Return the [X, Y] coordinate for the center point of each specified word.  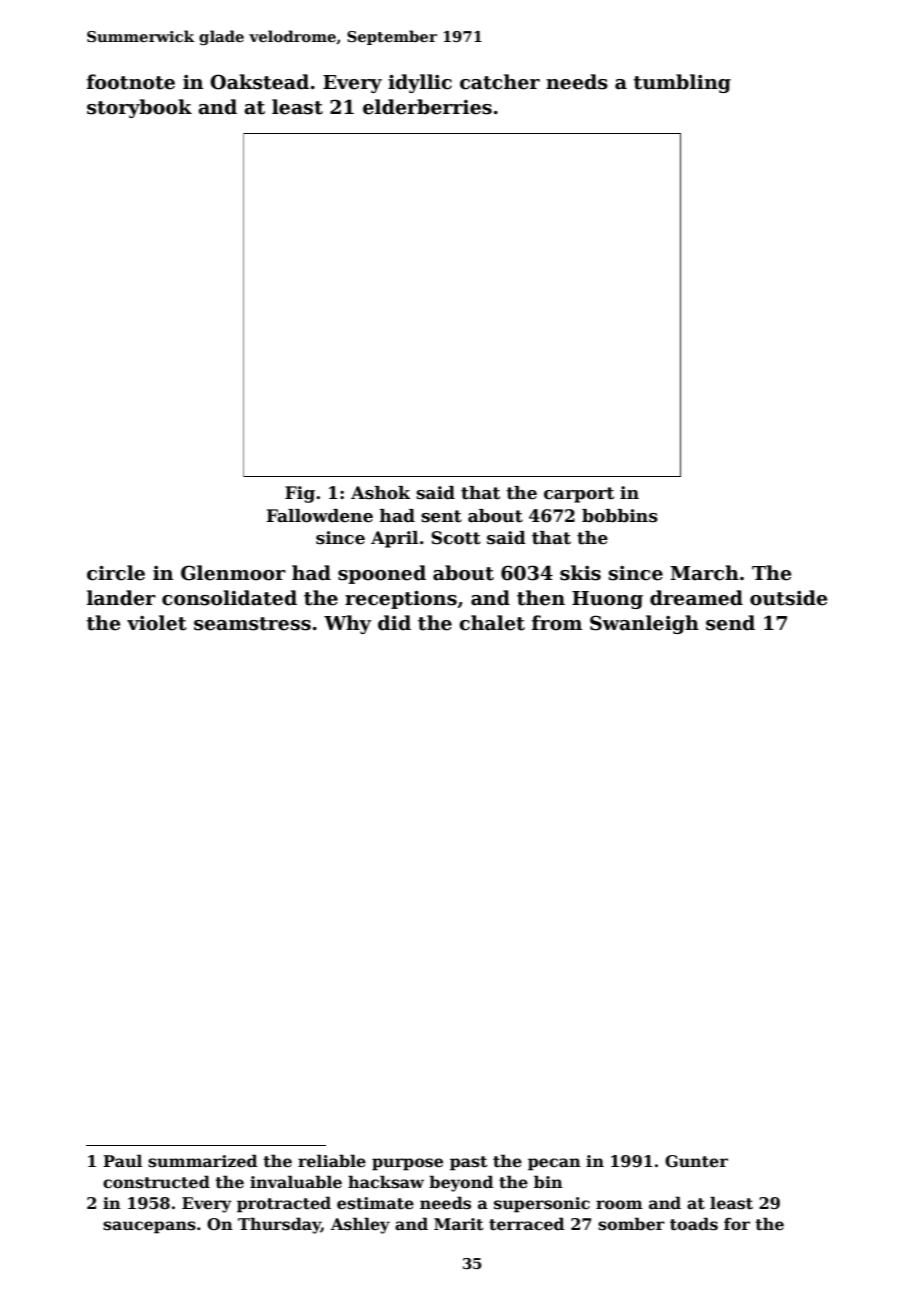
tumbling [682, 83]
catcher [500, 82]
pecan [554, 1164]
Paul [122, 1160]
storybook [139, 108]
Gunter [696, 1161]
